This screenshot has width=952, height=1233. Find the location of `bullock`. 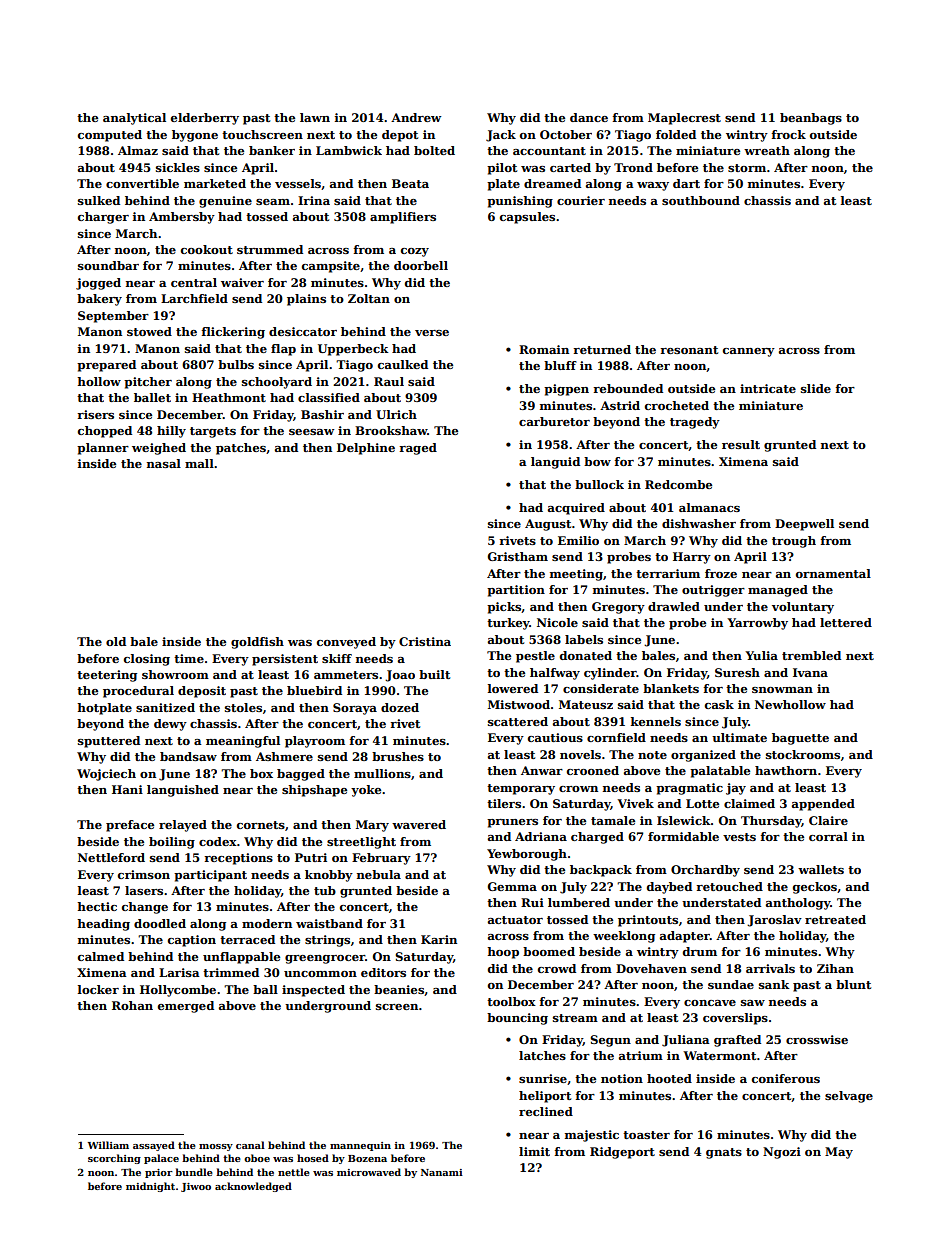

bullock is located at coordinates (599, 484).
